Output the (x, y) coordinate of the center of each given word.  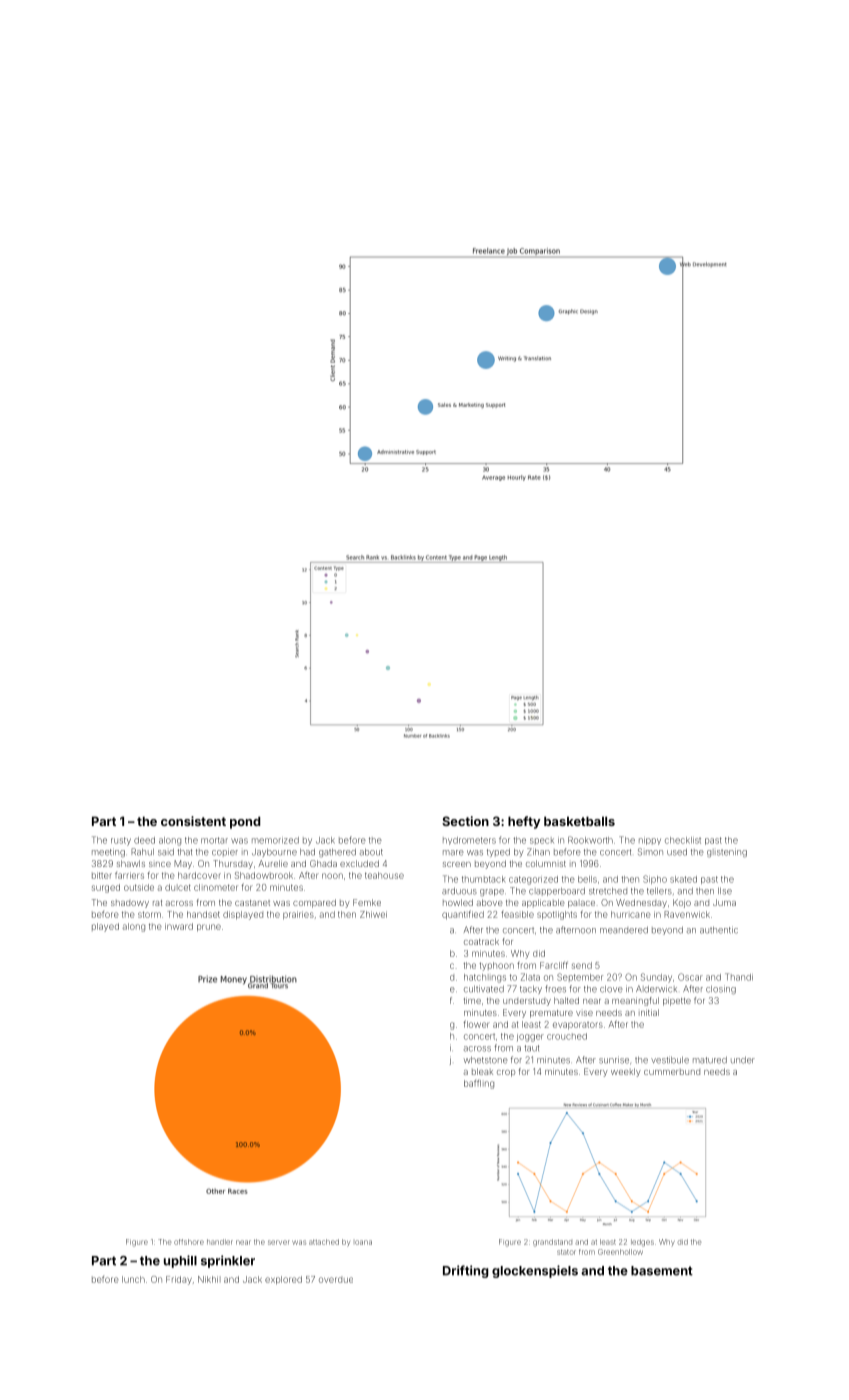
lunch (133, 1279)
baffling (479, 1084)
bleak (482, 1071)
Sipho (655, 879)
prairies (298, 915)
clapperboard (557, 892)
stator (566, 1252)
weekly (626, 1072)
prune (209, 928)
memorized (275, 840)
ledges (642, 1243)
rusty (121, 841)
